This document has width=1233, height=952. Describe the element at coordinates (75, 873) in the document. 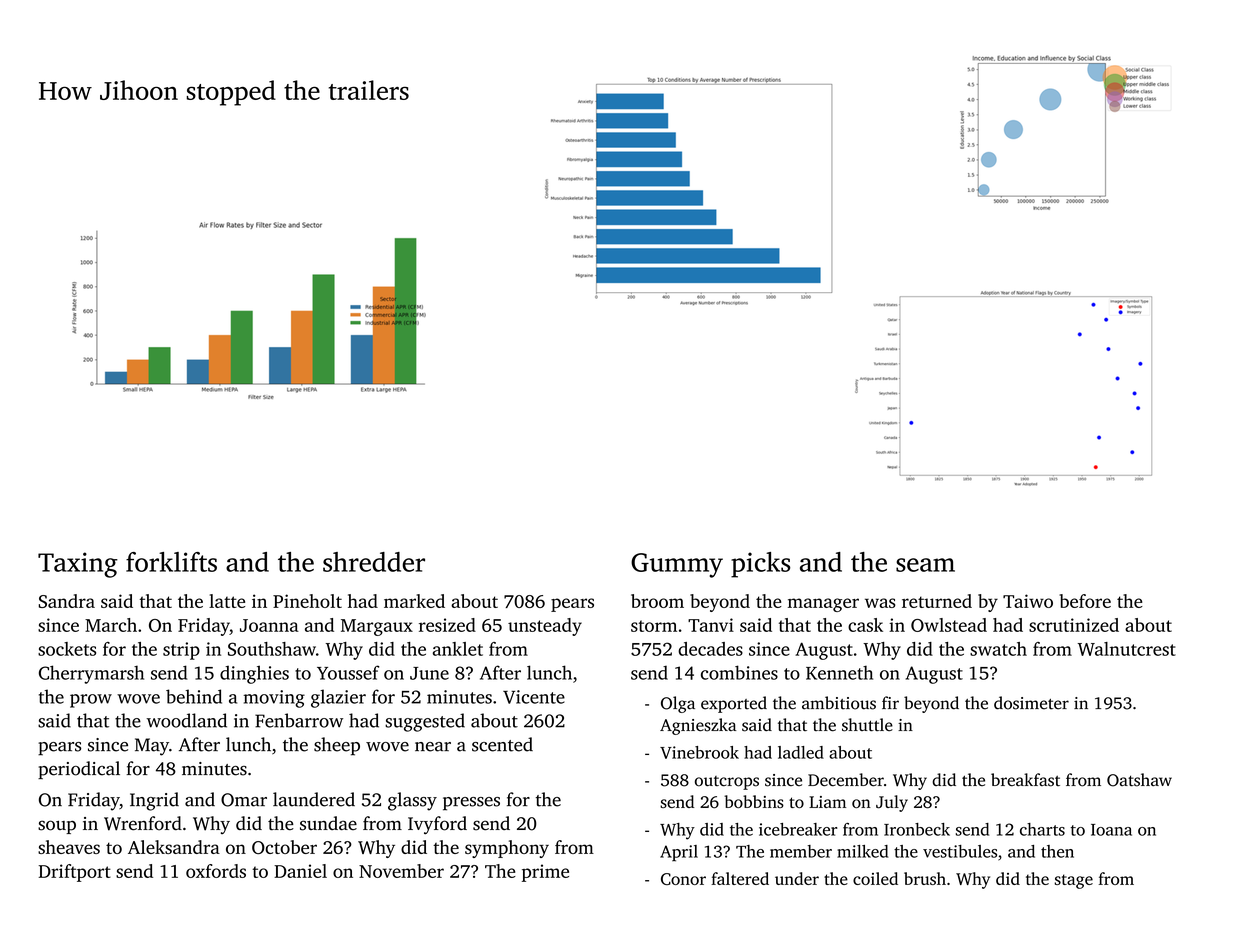

I see `Driftport` at that location.
